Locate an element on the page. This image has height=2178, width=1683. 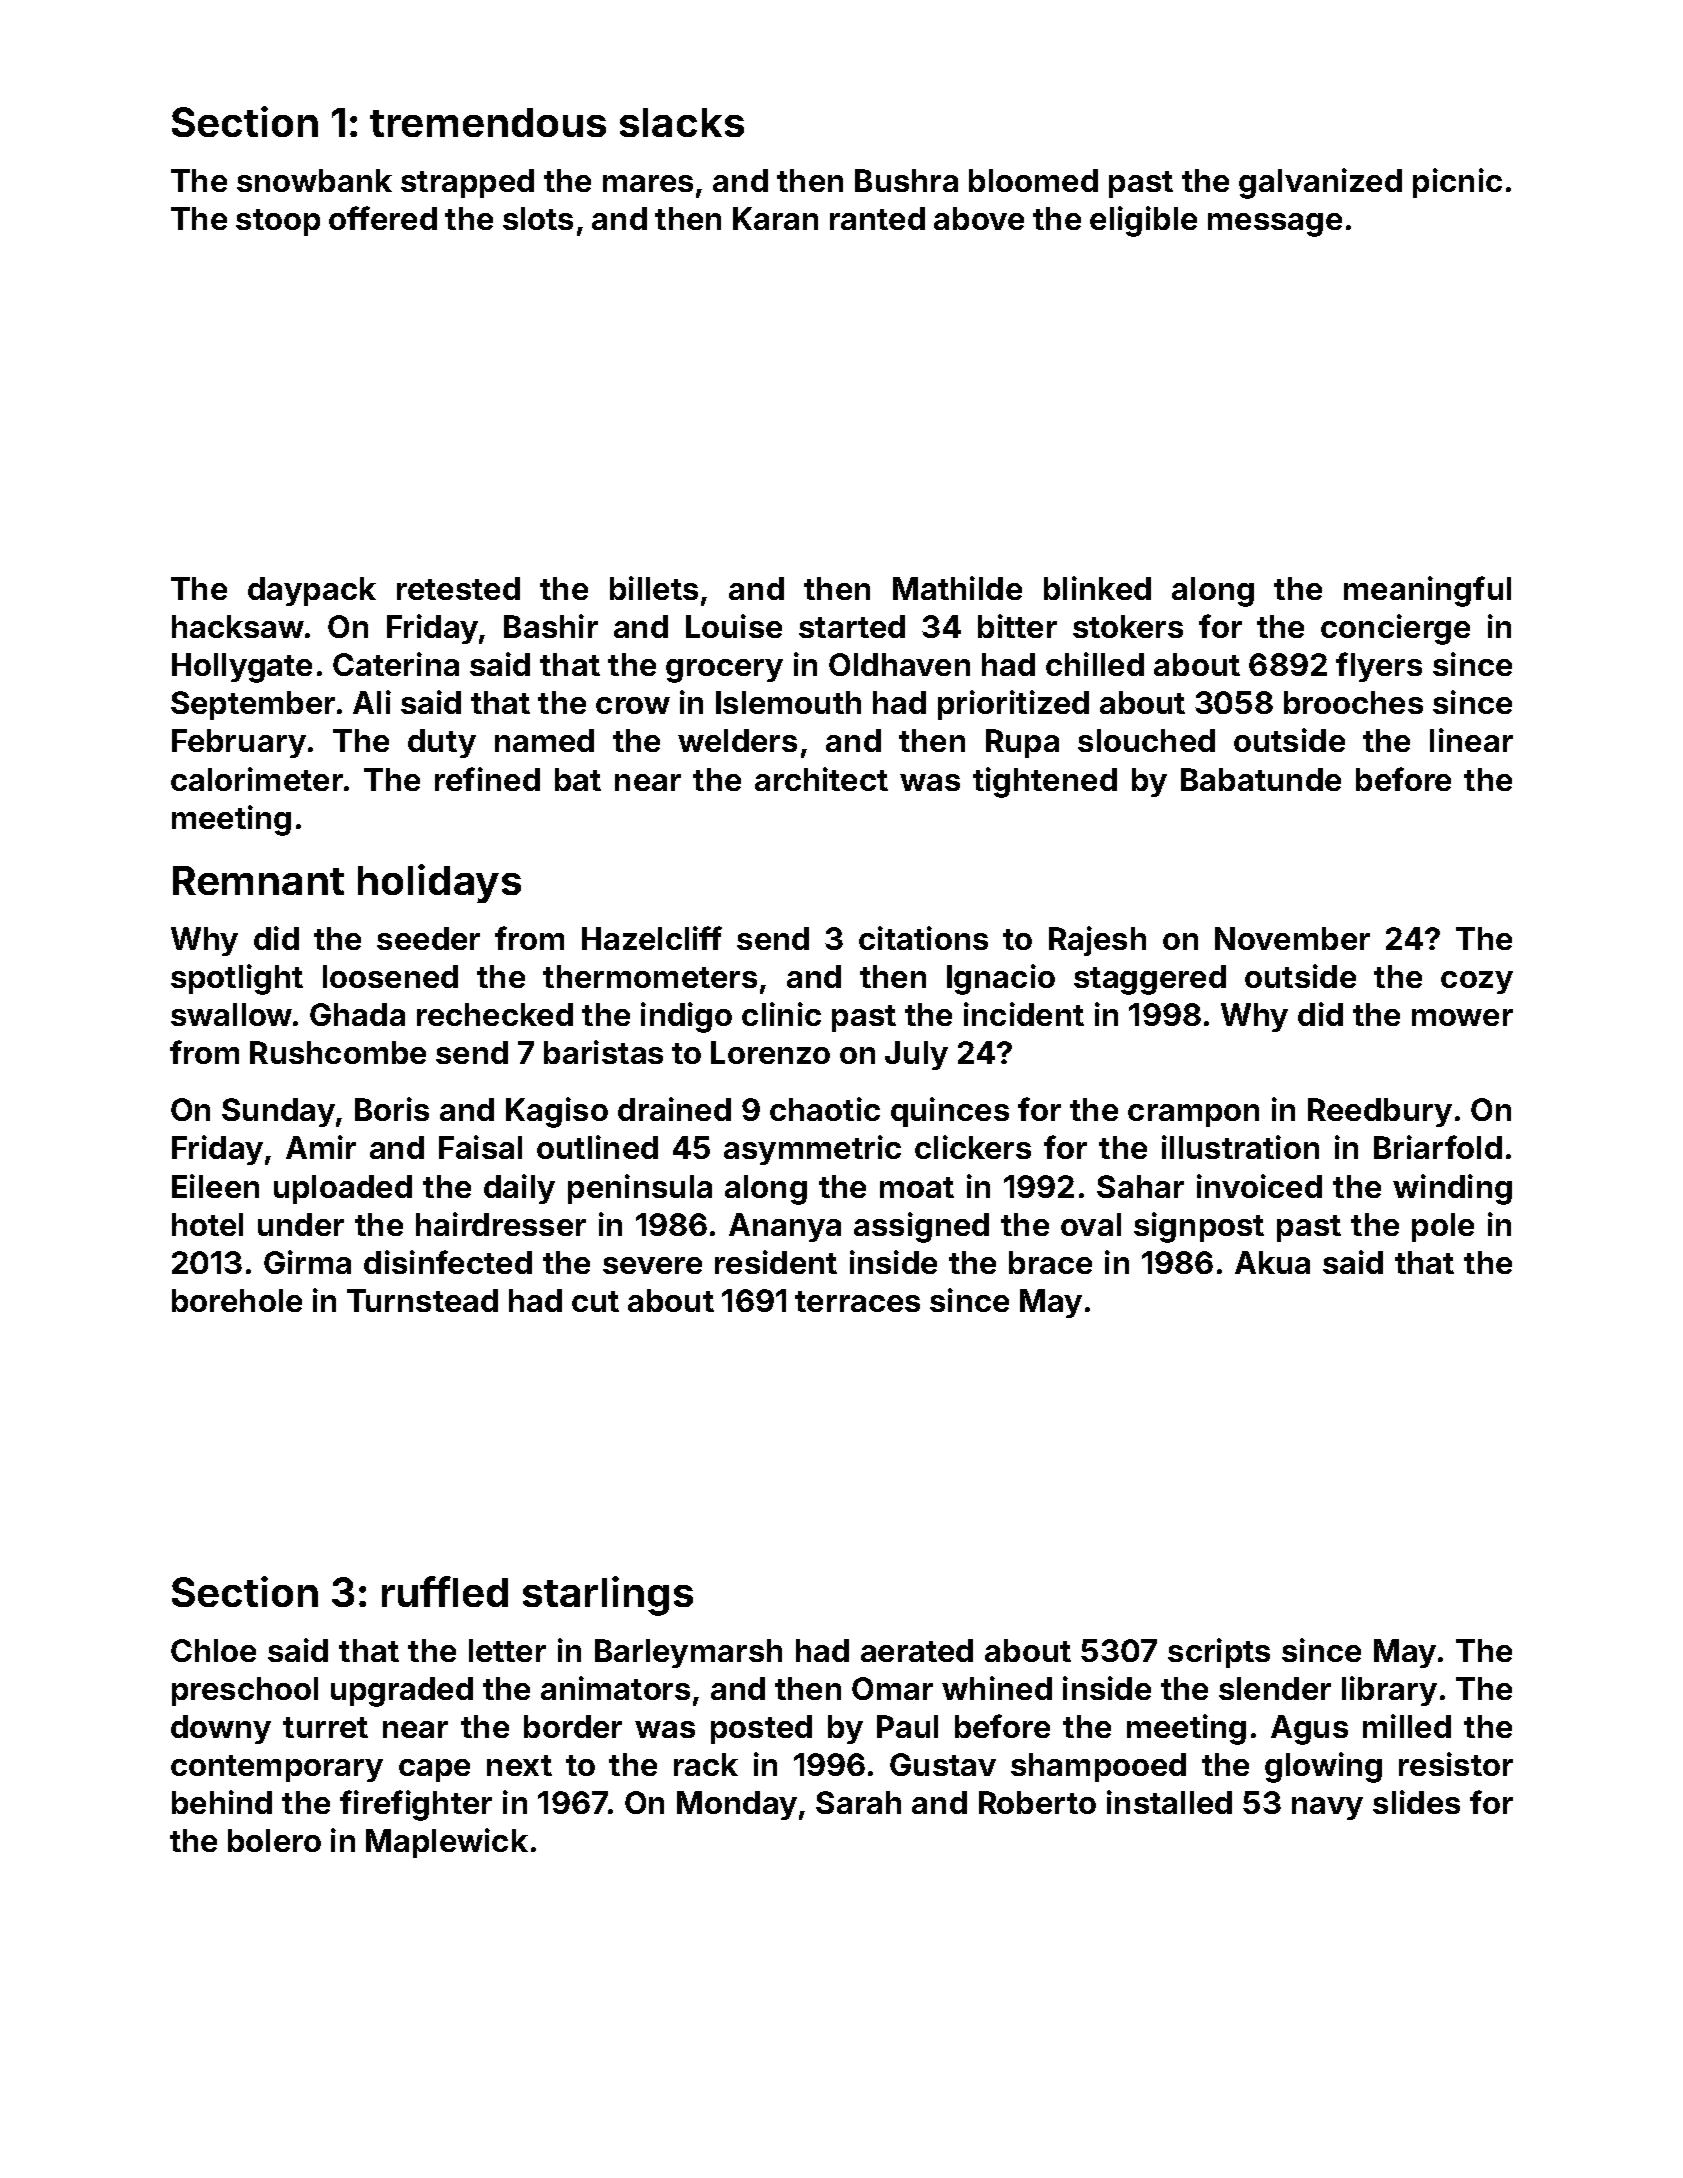
tremendous is located at coordinates (488, 122).
